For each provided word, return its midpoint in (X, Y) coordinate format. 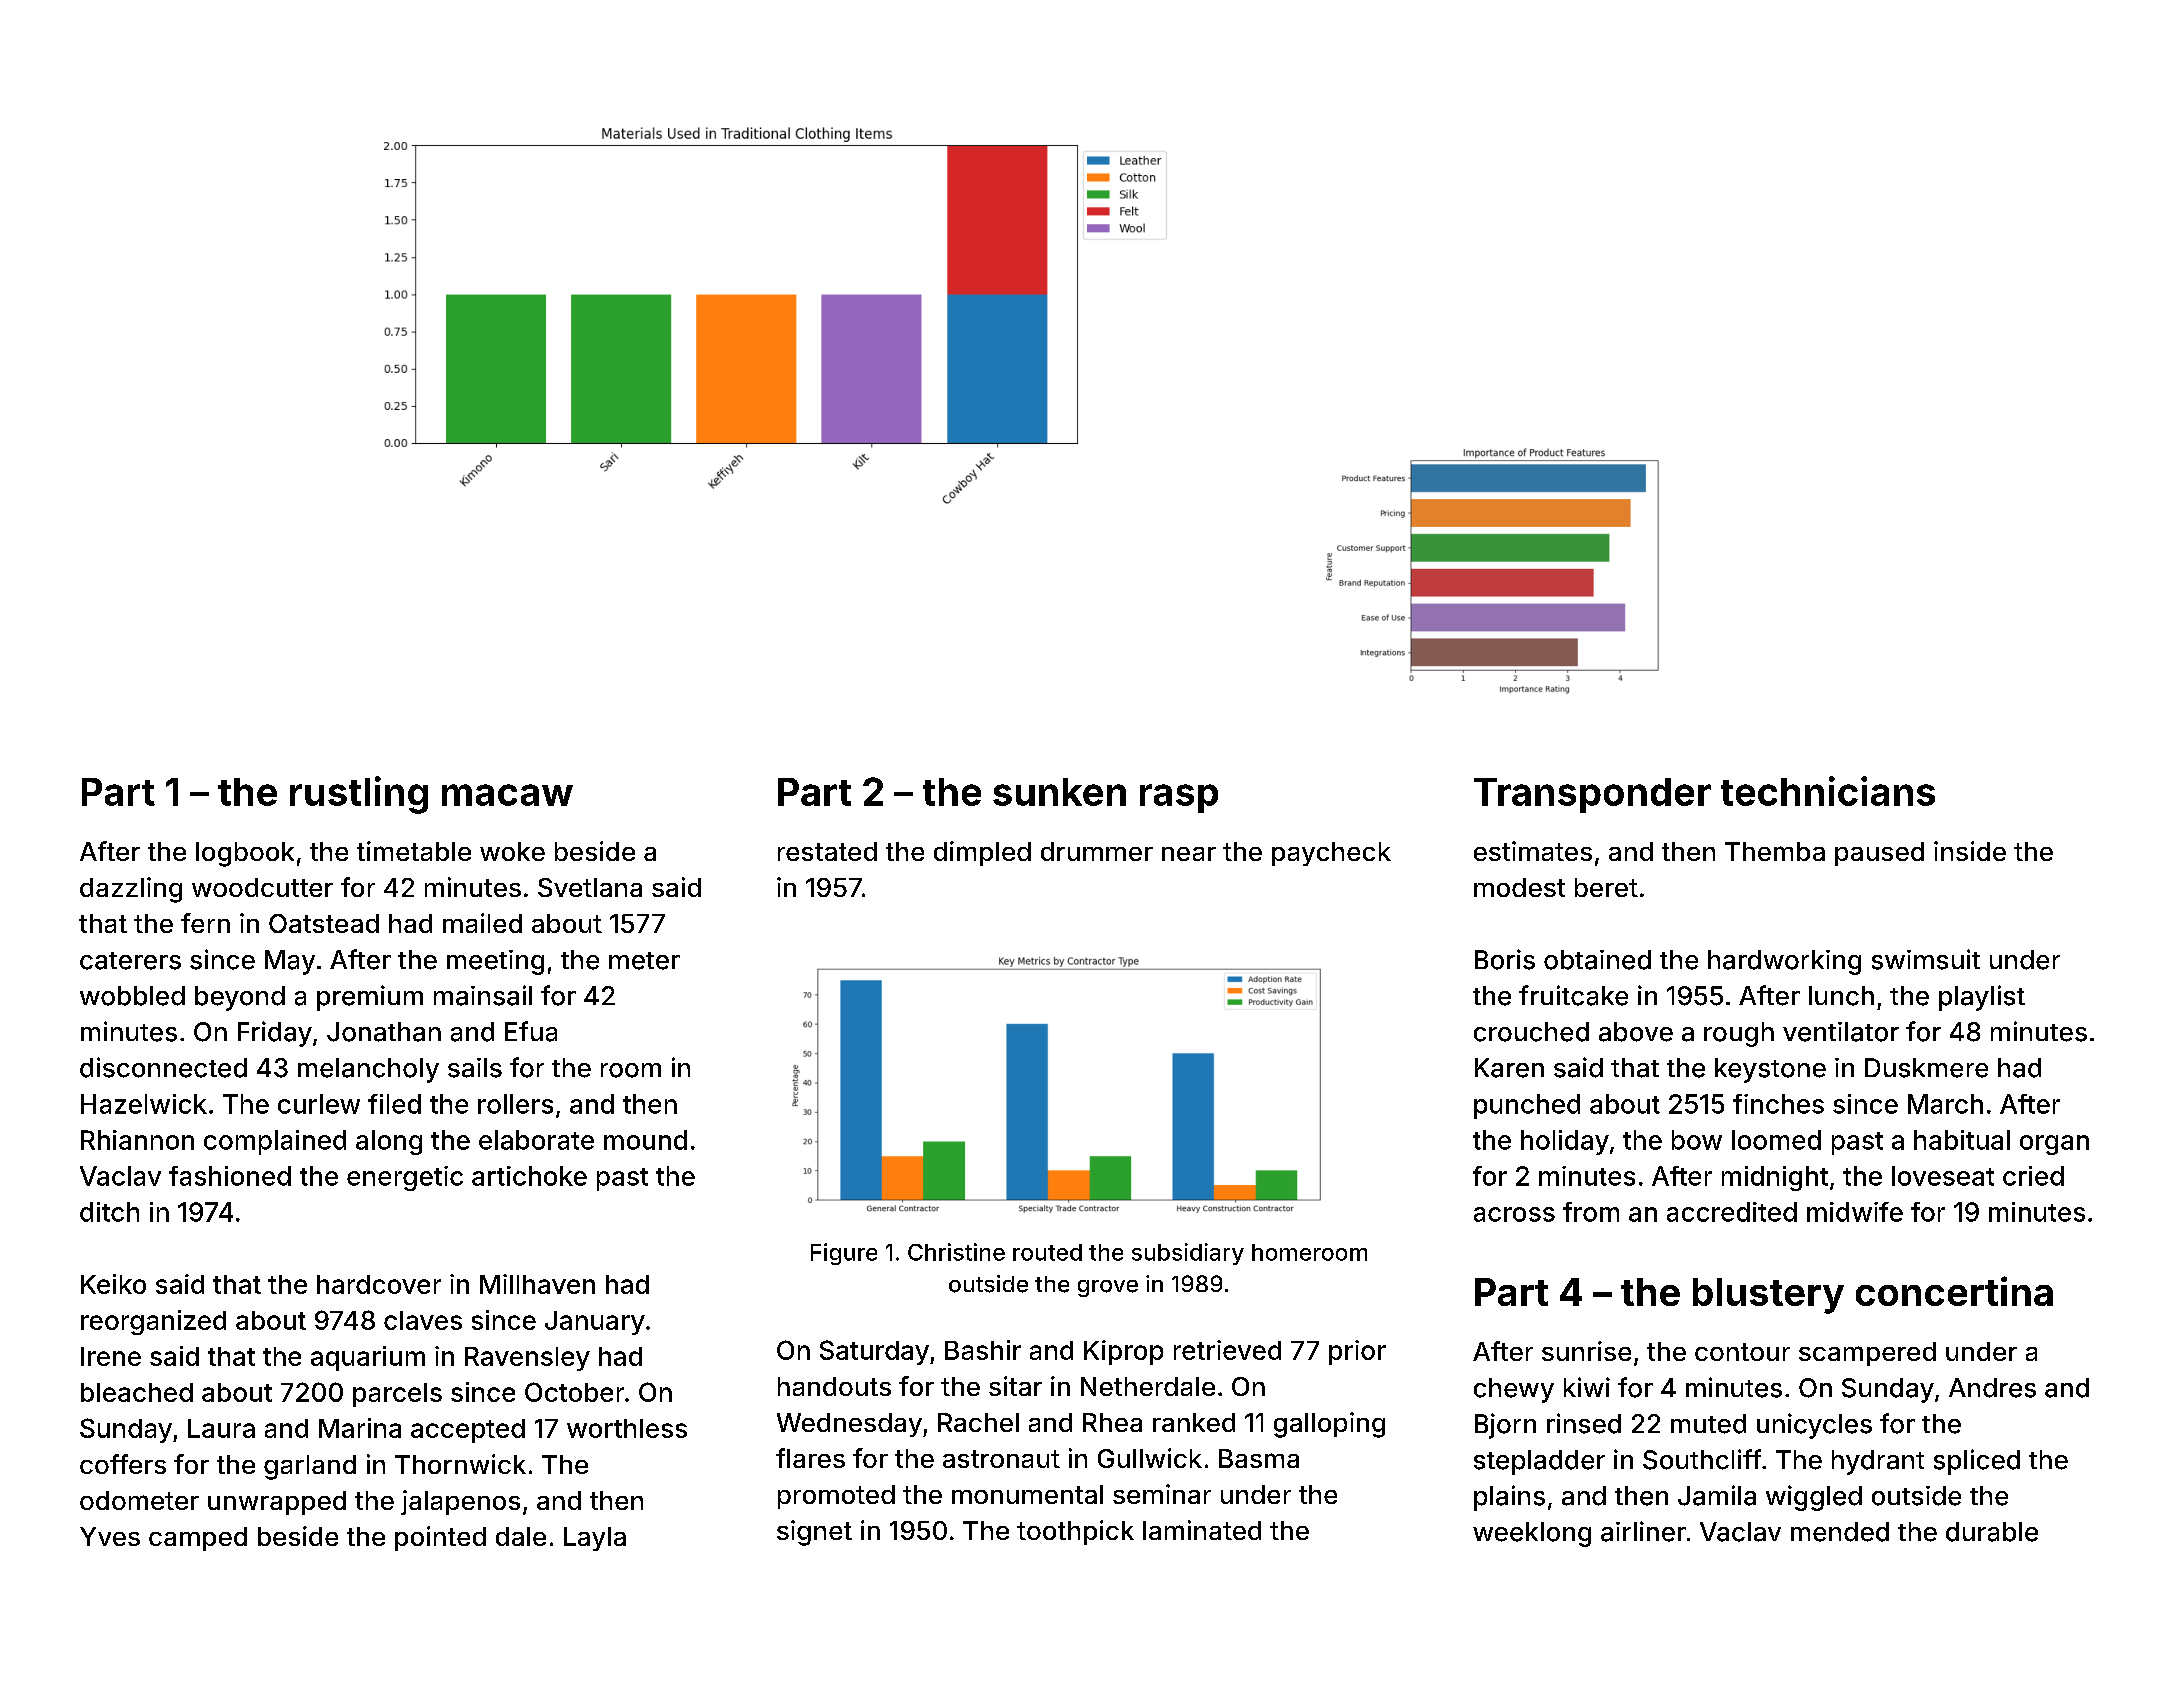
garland (310, 1467)
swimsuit (1926, 959)
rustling (359, 795)
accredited (1732, 1212)
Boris (1505, 959)
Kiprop (1123, 1352)
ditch (109, 1212)
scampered (1867, 1354)
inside (1970, 851)
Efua (531, 1031)
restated (827, 851)
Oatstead (324, 923)
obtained (1597, 960)
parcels (397, 1395)
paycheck (1331, 854)
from (1591, 1212)
